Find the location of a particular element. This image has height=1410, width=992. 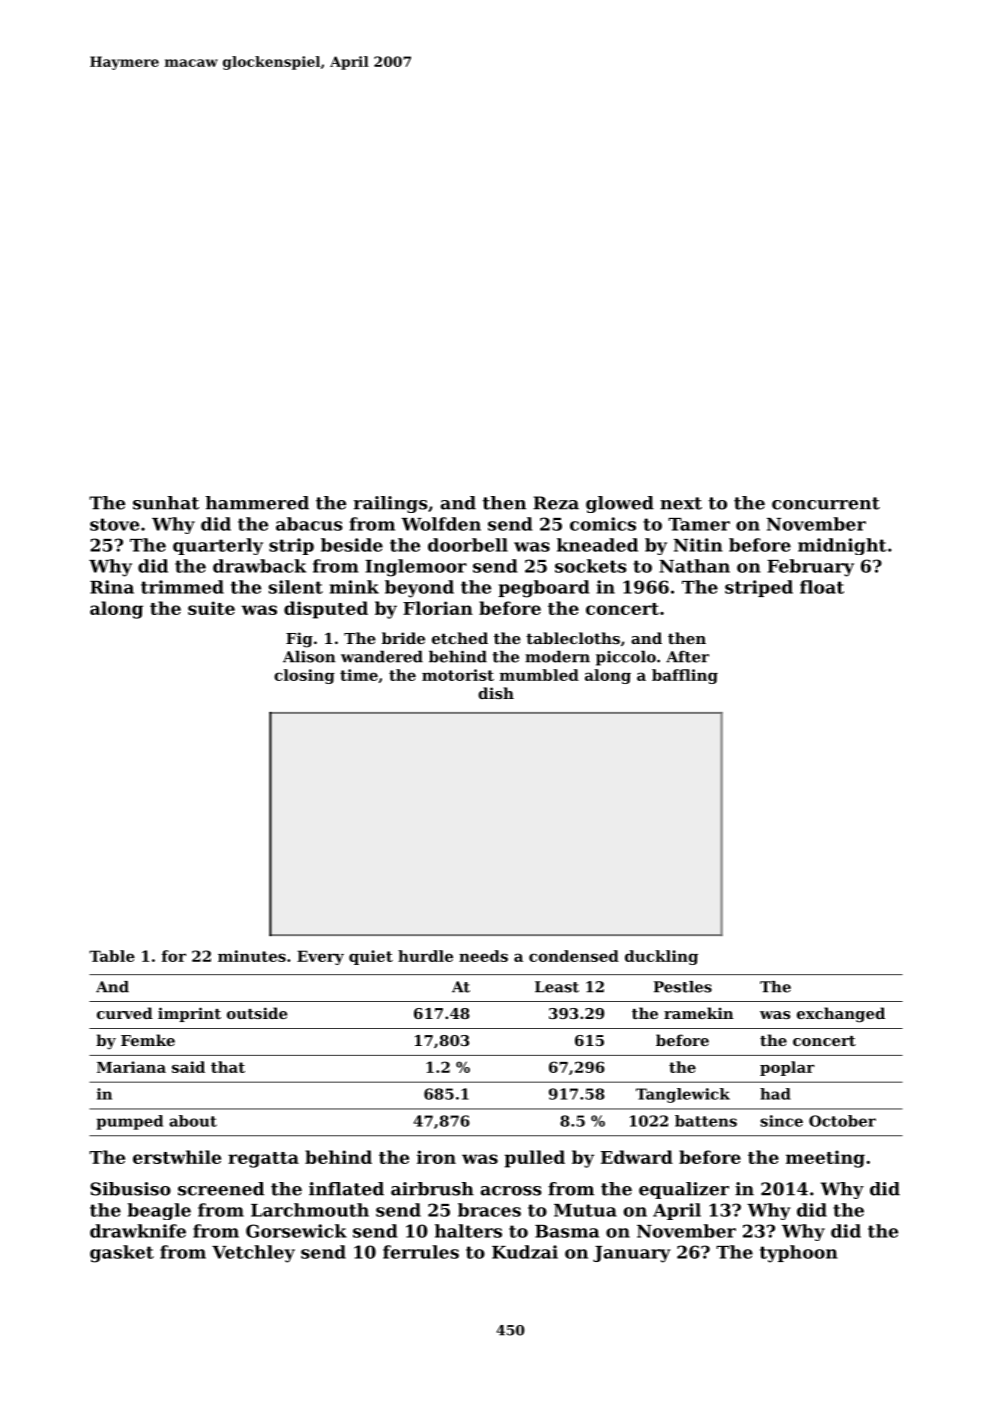

Least is located at coordinates (557, 987).
